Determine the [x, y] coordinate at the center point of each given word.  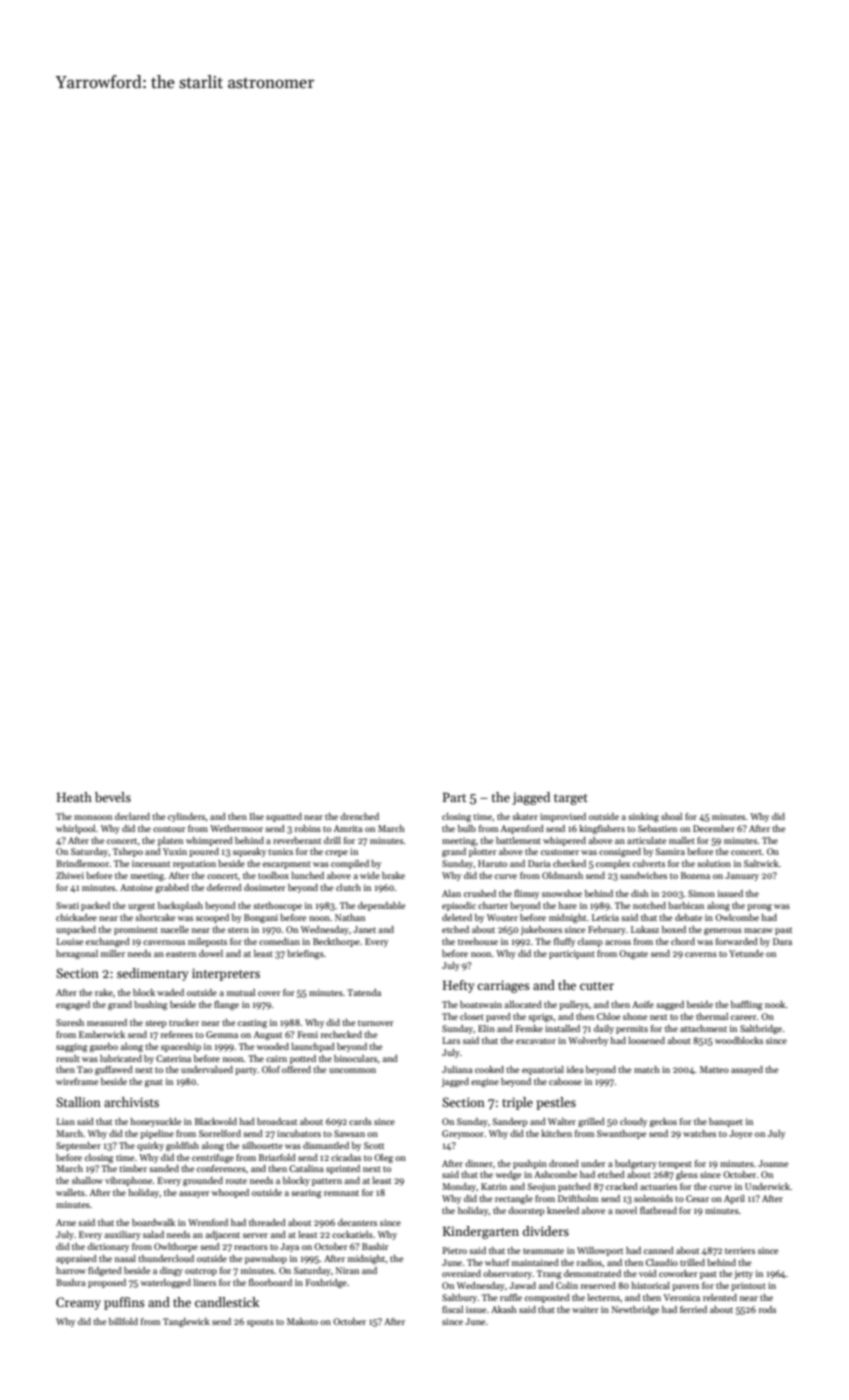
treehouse [478, 941]
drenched [359, 816]
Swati [67, 905]
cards [360, 1121]
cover [269, 993]
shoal [671, 816]
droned [564, 1163]
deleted [457, 917]
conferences [221, 1168]
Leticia [605, 917]
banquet [726, 1122]
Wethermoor [236, 828]
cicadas [346, 1157]
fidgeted [105, 1271]
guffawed [114, 1070]
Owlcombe [737, 917]
